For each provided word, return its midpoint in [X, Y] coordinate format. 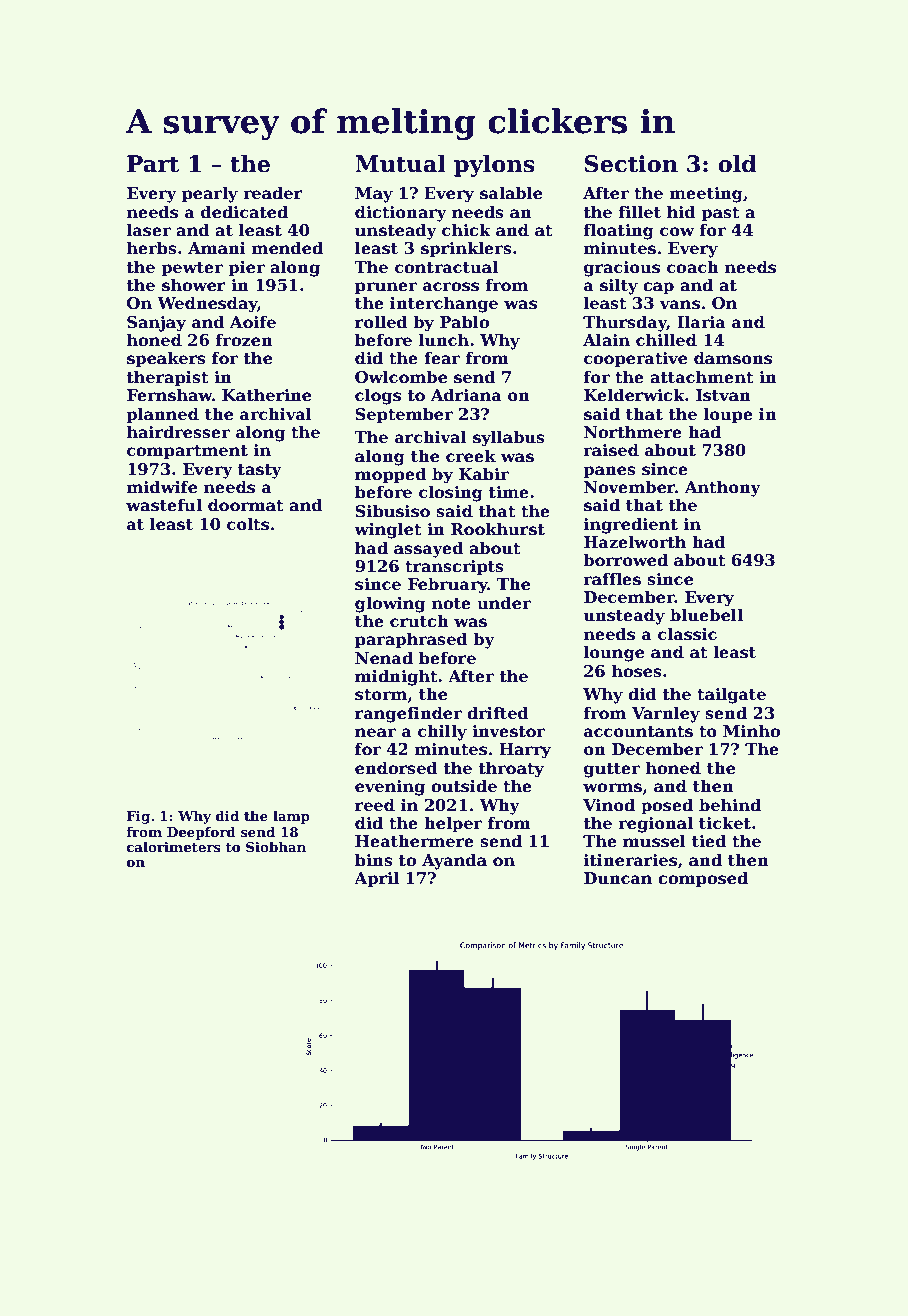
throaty [511, 769]
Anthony [723, 488]
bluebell [706, 615]
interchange [444, 304]
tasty [260, 471]
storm [381, 695]
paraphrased [411, 640]
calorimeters [174, 846]
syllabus [509, 438]
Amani [217, 248]
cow [677, 232]
